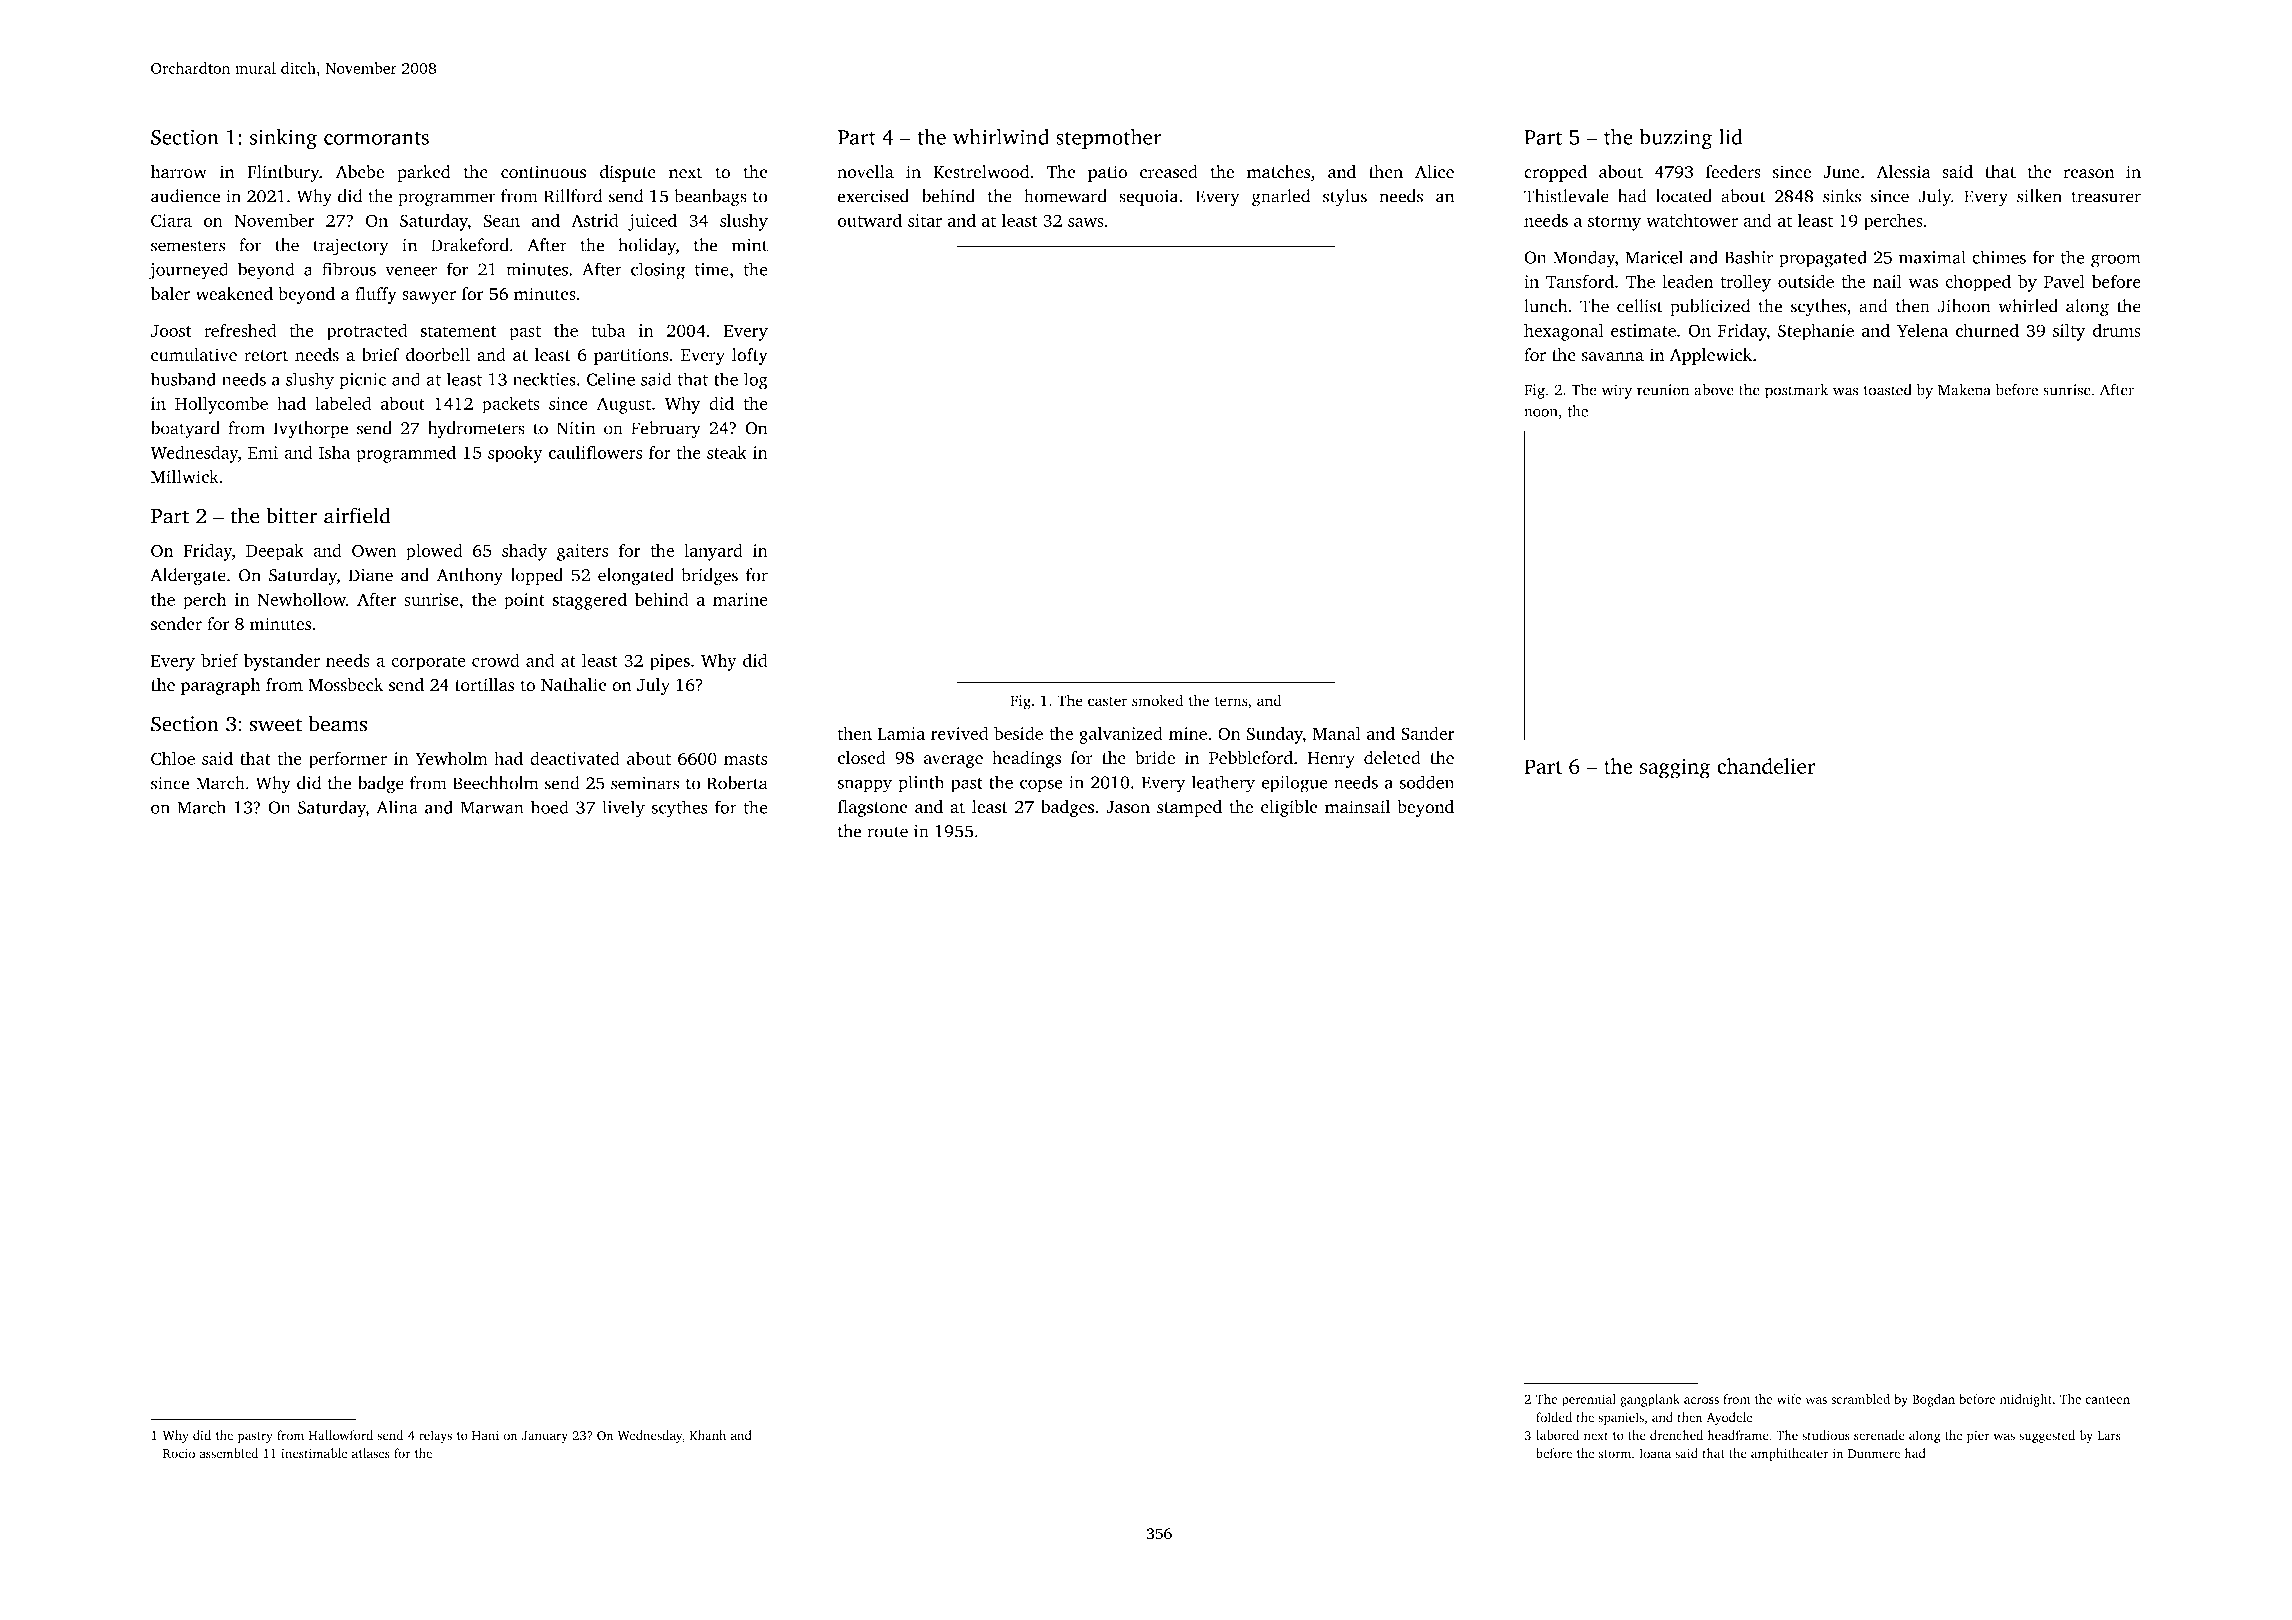 This screenshot has width=2292, height=1620. Describe the element at coordinates (1357, 807) in the screenshot. I see `mainsail` at that location.
